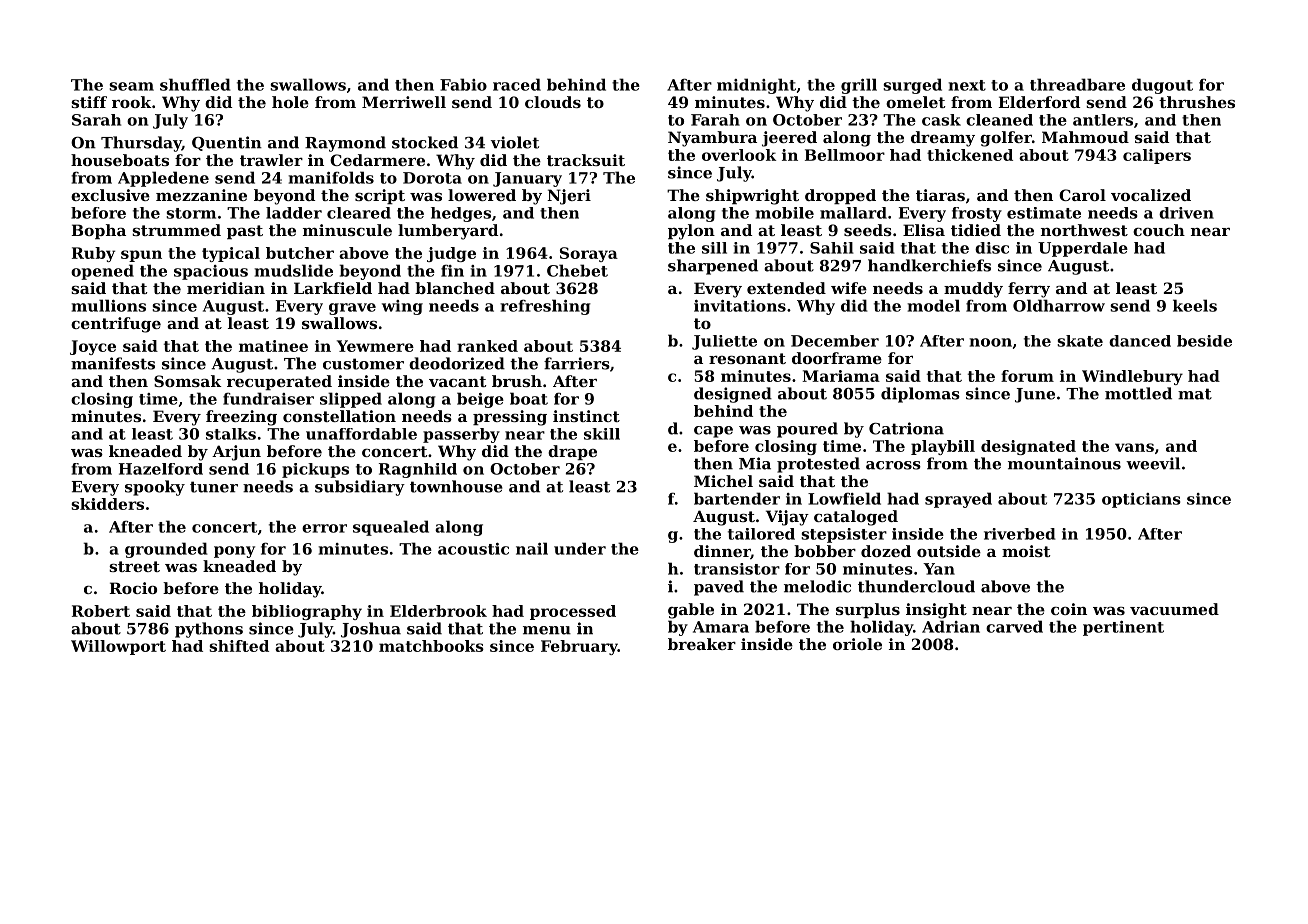  What do you see at coordinates (131, 86) in the screenshot?
I see `seam` at bounding box center [131, 86].
